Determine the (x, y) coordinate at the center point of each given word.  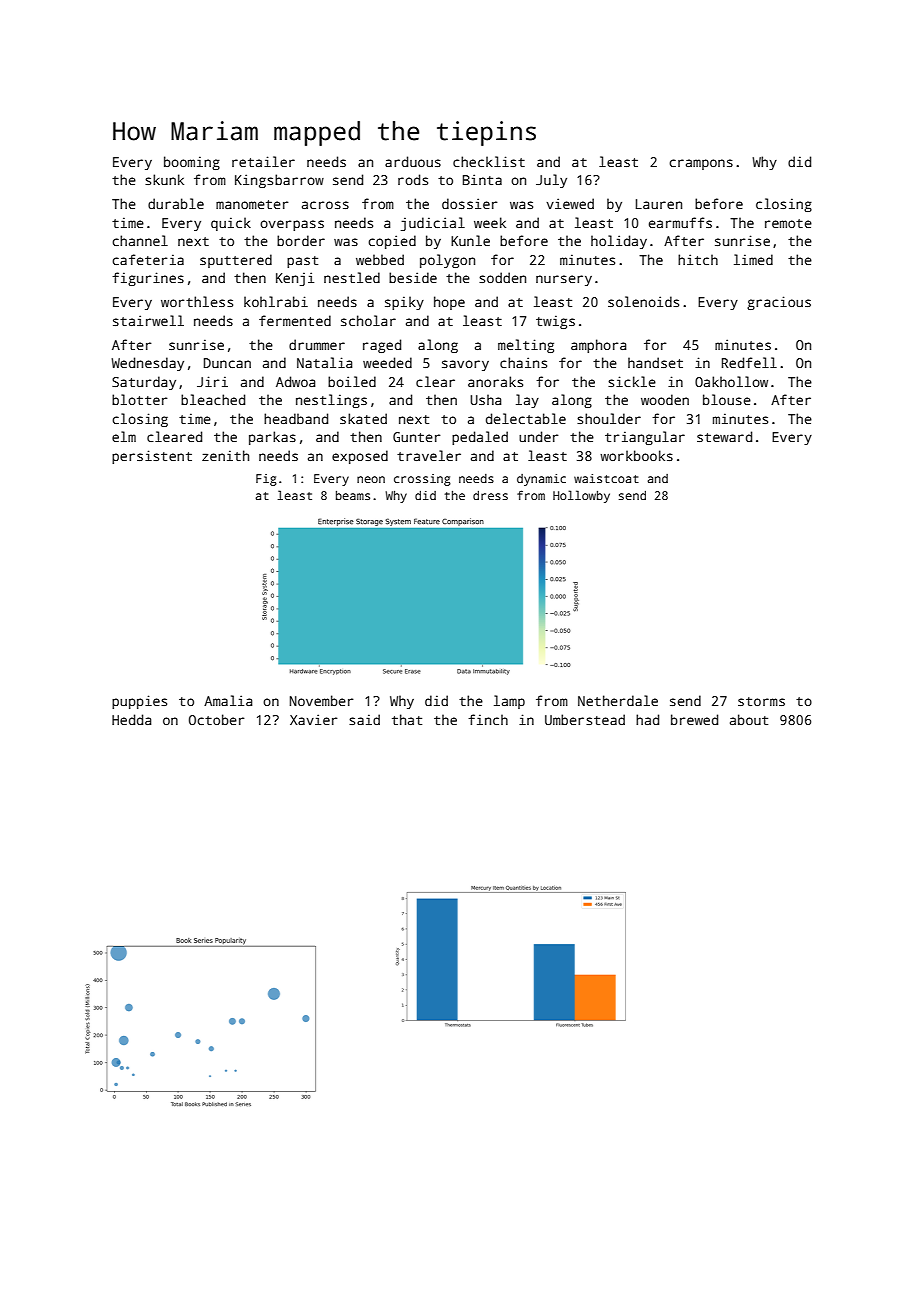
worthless (197, 301)
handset (655, 362)
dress (490, 495)
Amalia (228, 700)
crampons (701, 164)
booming (192, 163)
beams (353, 495)
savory (465, 365)
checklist (489, 161)
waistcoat (606, 478)
